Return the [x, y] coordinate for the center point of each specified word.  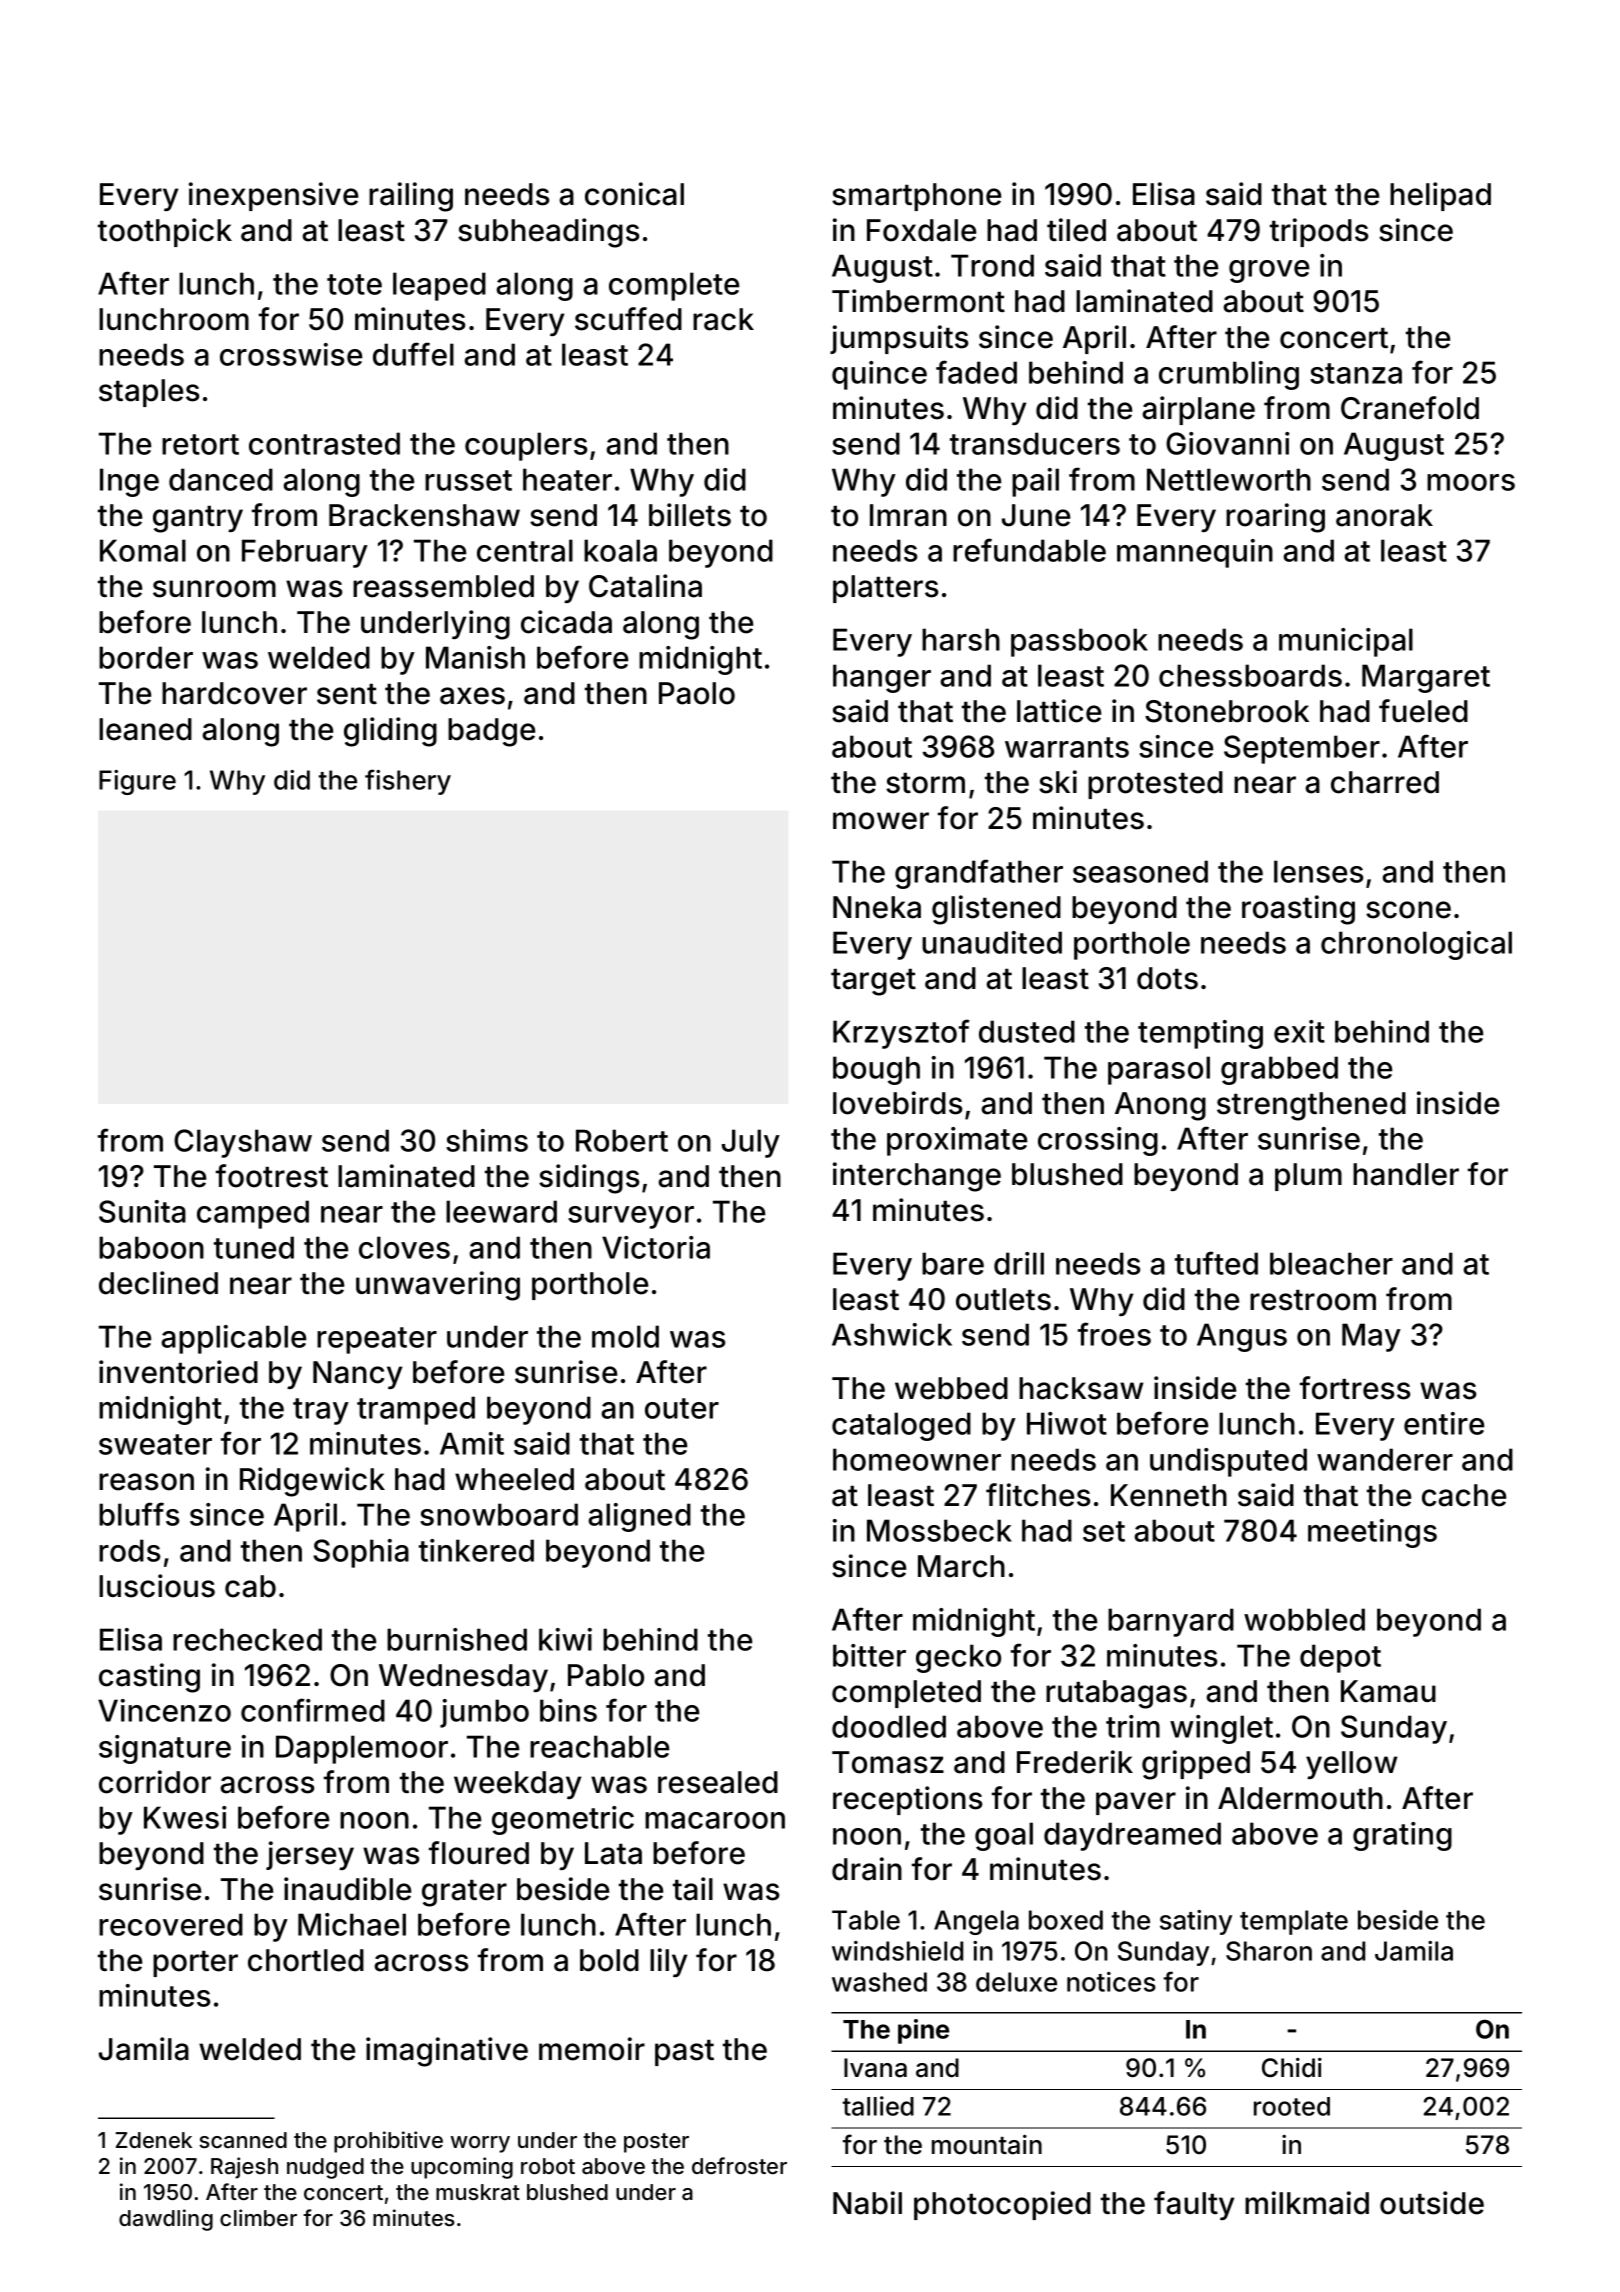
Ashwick [892, 1334]
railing [411, 197]
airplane [1198, 410]
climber [258, 2217]
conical [634, 194]
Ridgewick [312, 1482]
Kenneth [1169, 1495]
